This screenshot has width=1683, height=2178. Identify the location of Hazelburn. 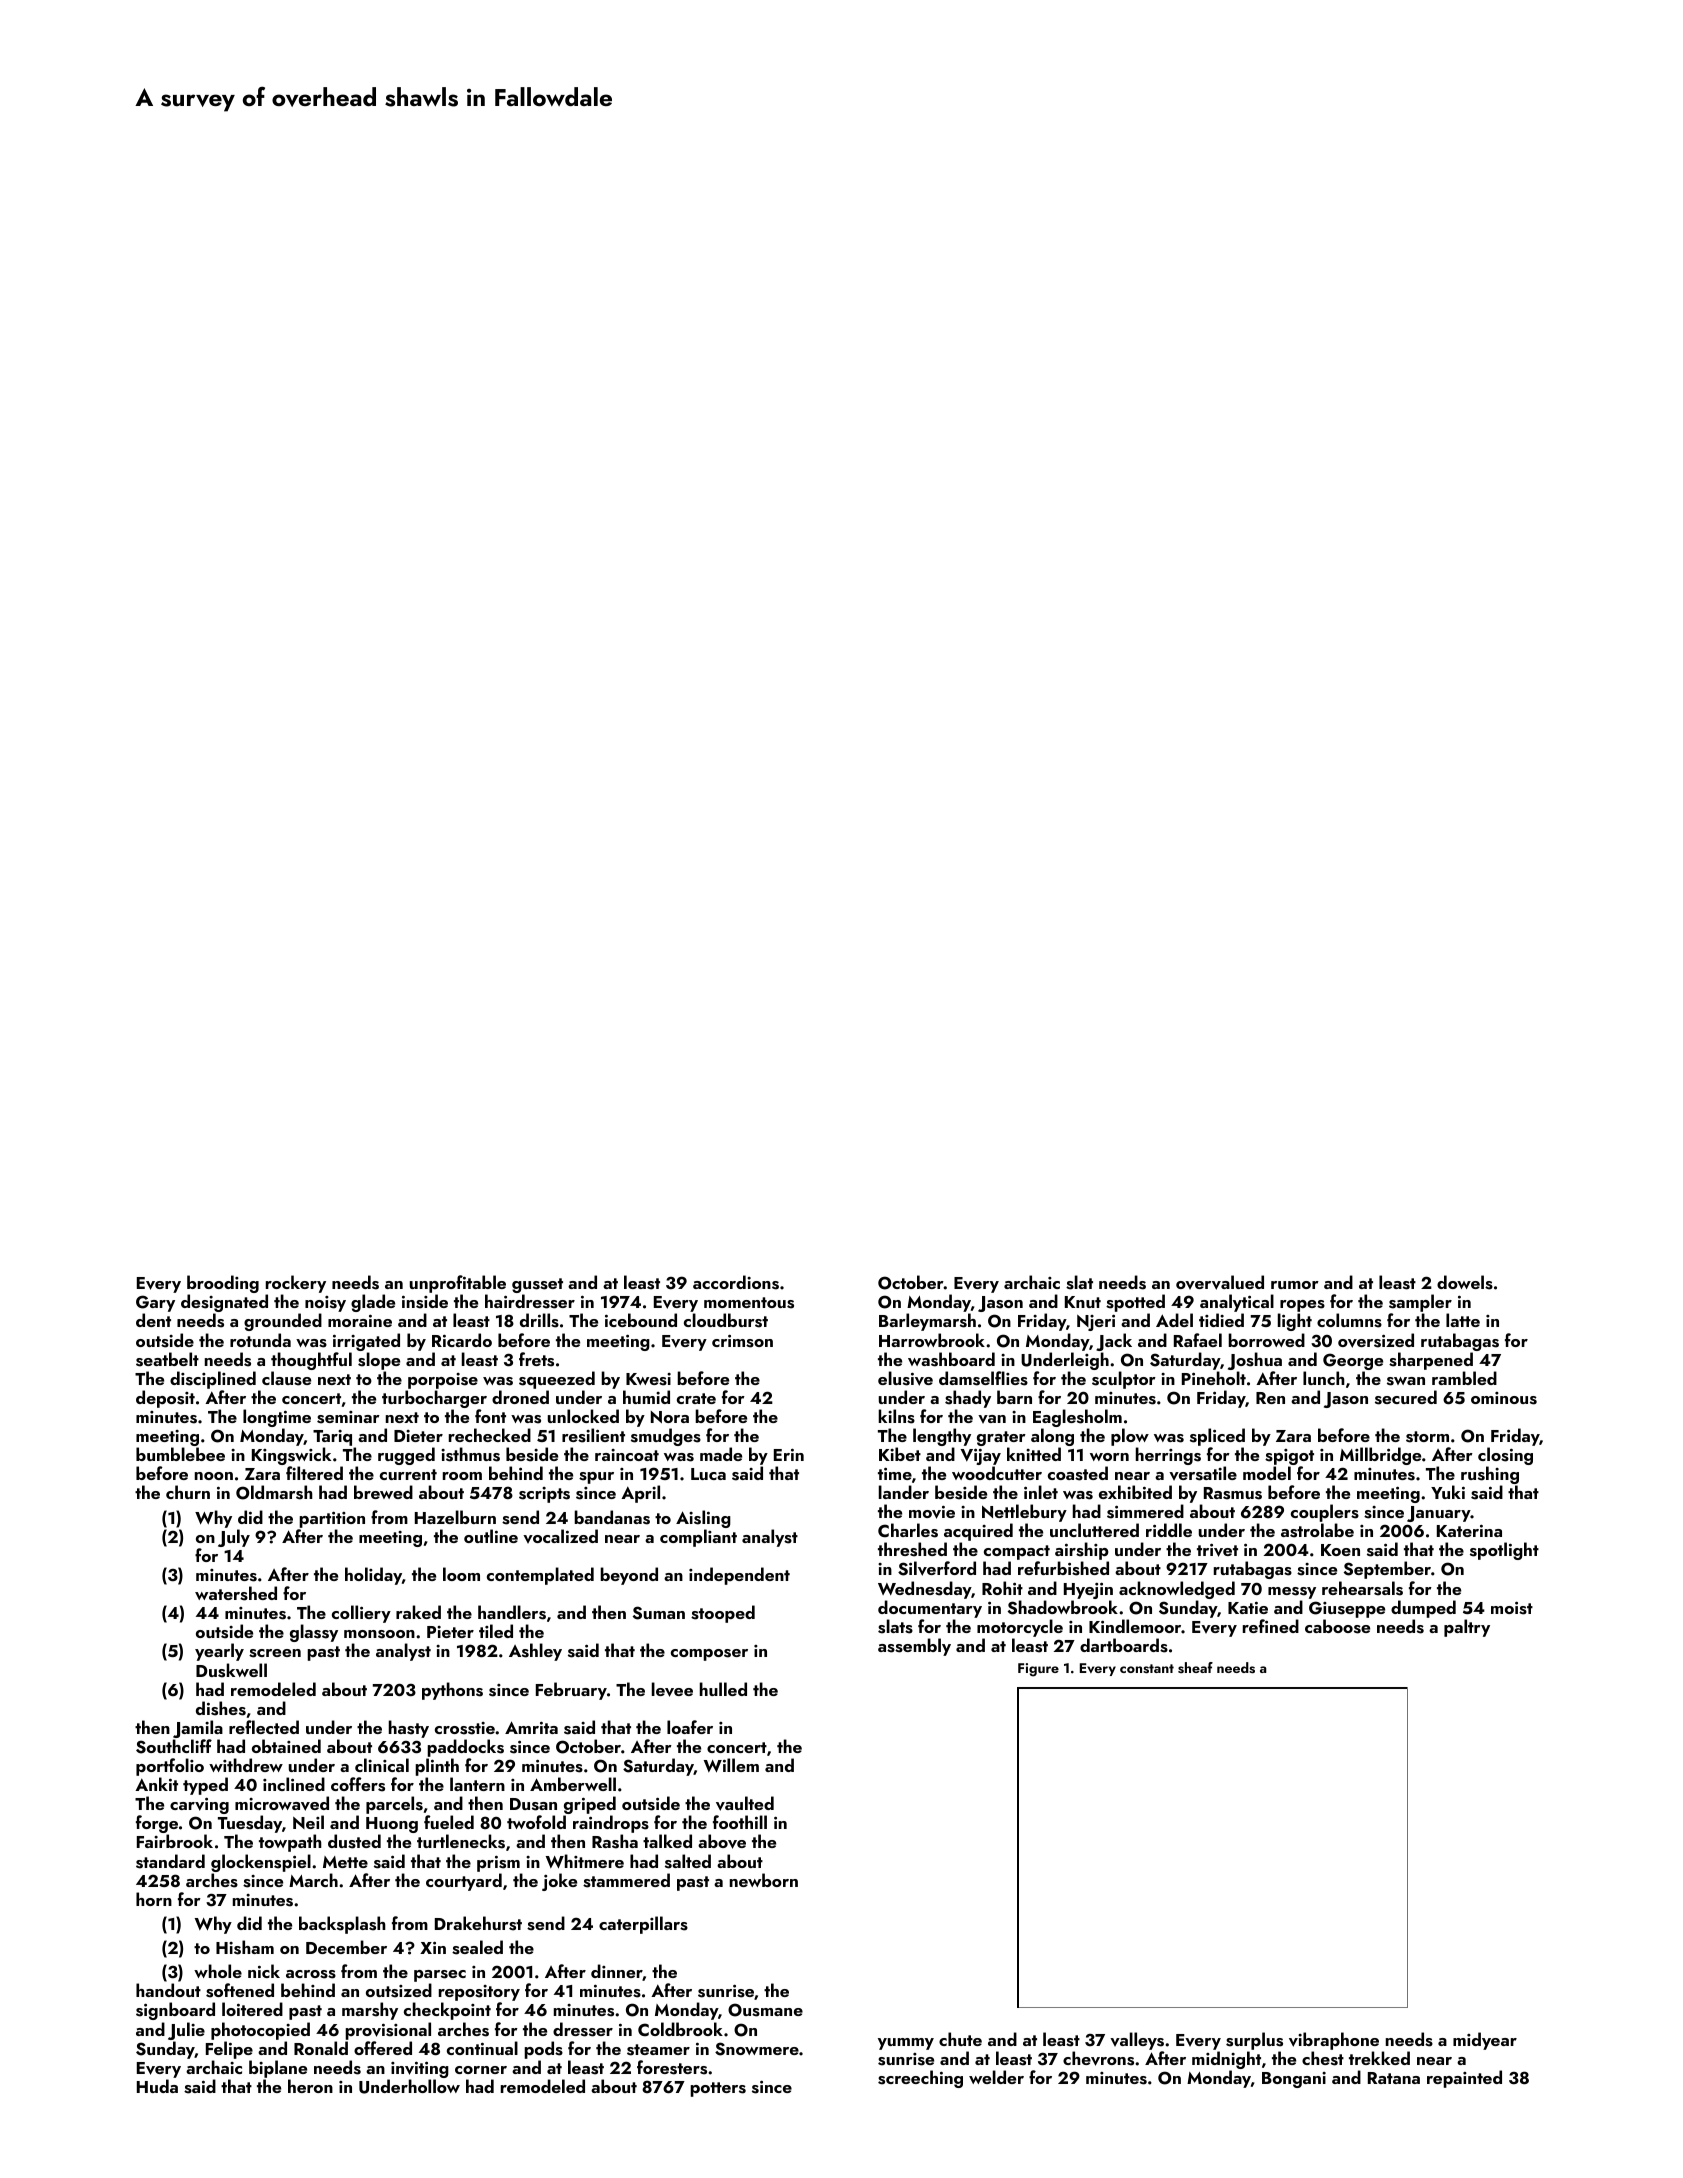
(455, 1517).
